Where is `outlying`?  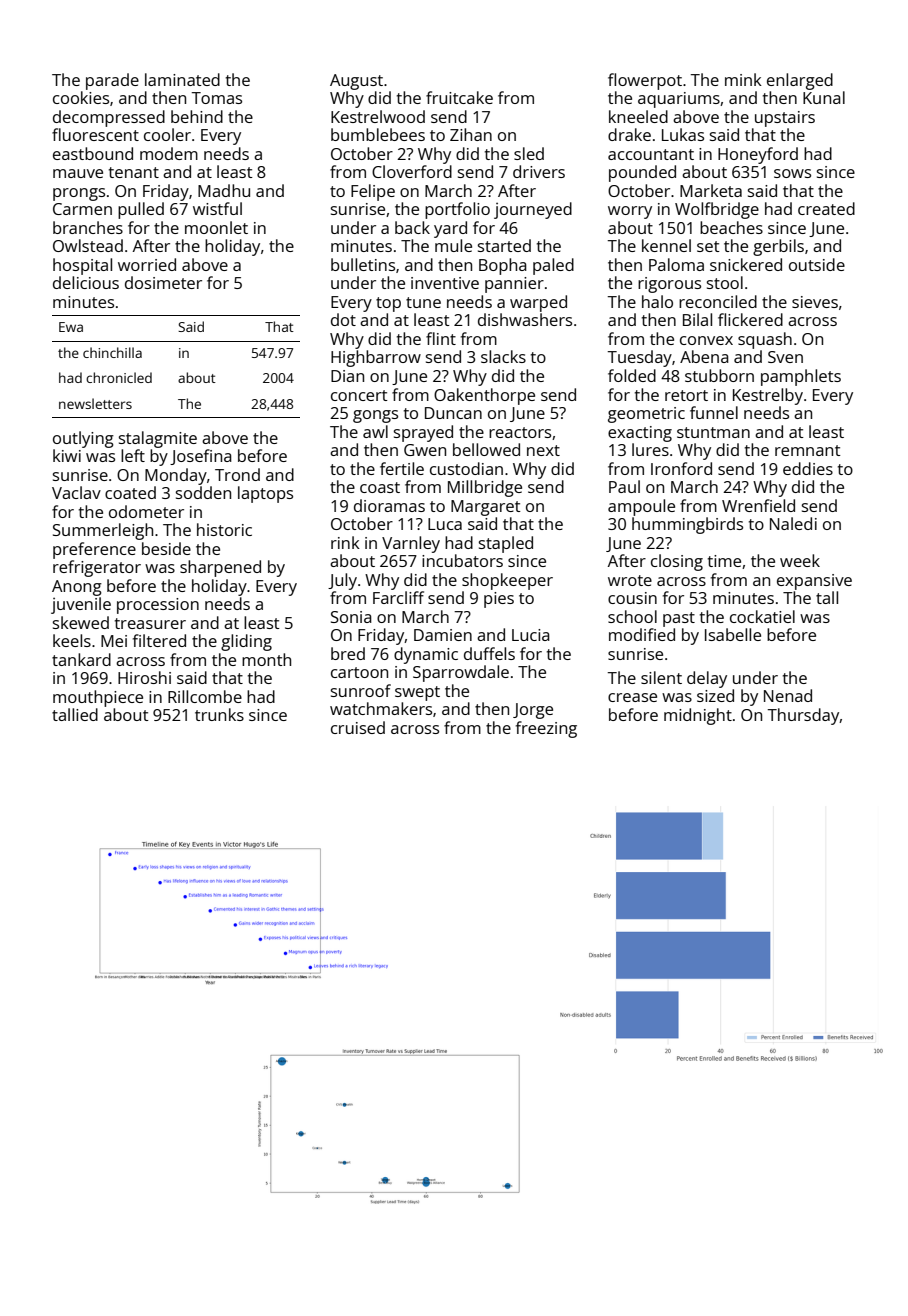
outlying is located at coordinates (83, 439).
